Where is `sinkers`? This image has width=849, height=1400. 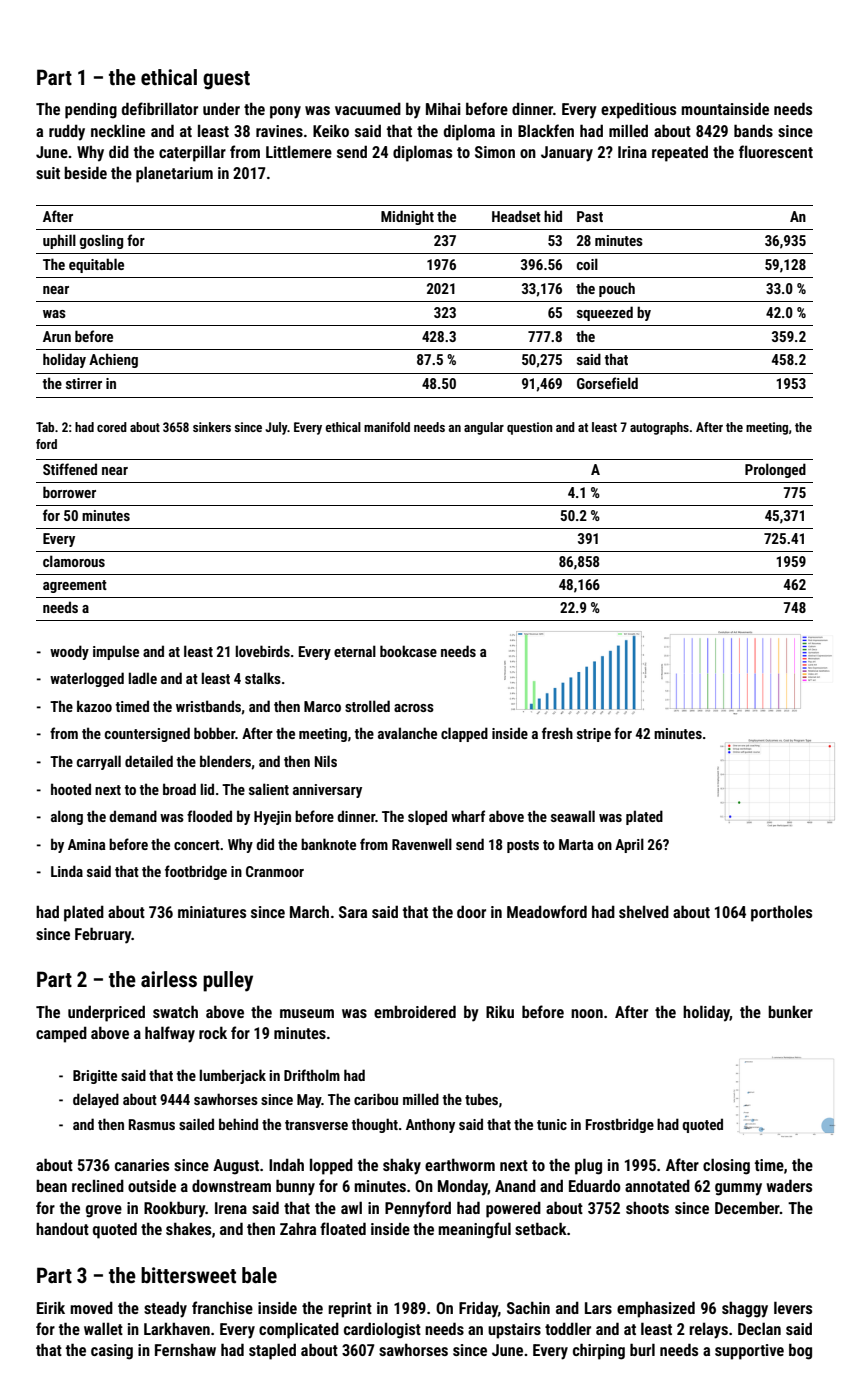 sinkers is located at coordinates (212, 427).
